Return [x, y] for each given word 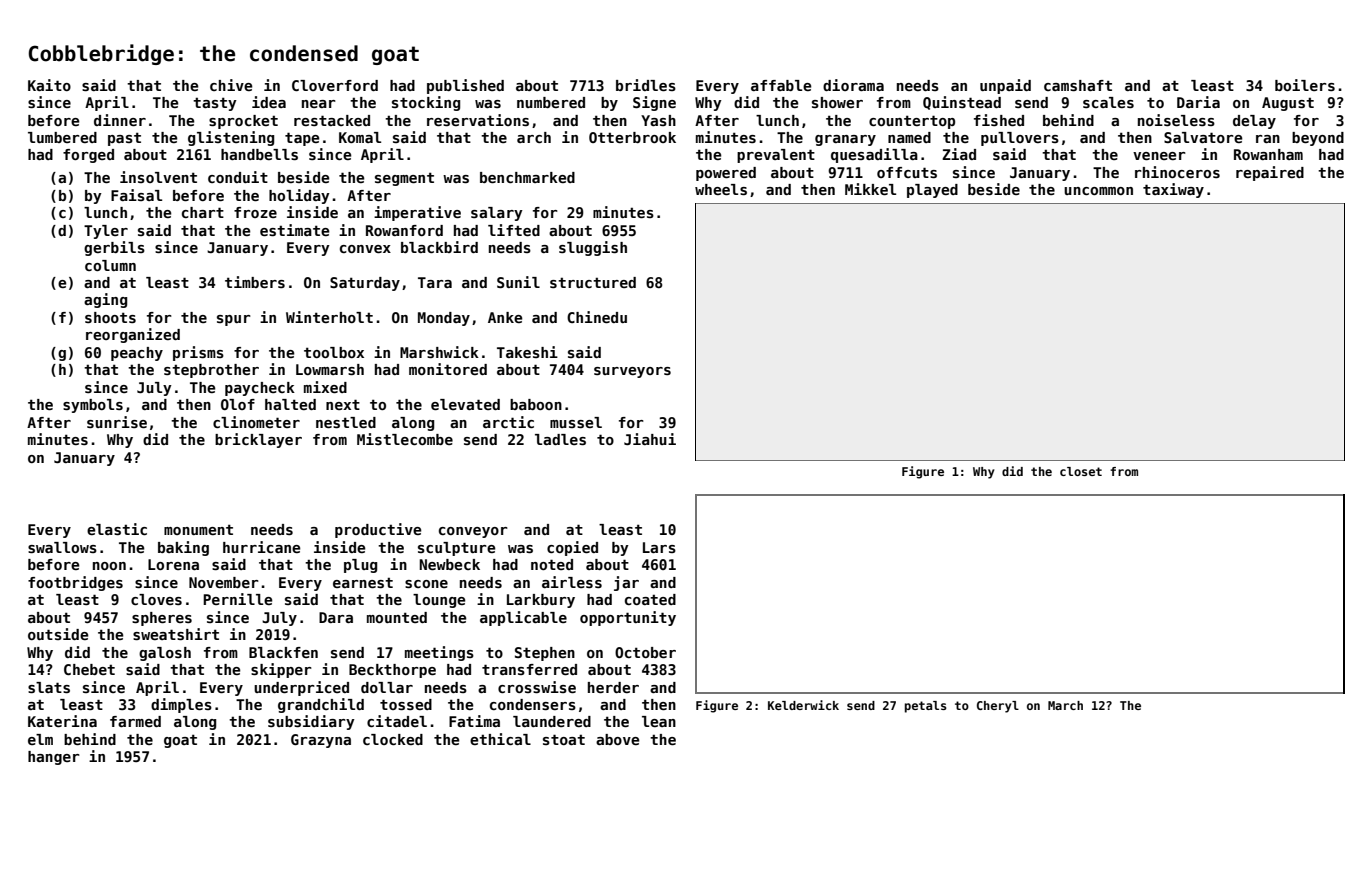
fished [999, 120]
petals [926, 707]
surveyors [632, 372]
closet [1081, 471]
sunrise [117, 422]
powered [726, 174]
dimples [181, 705]
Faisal [136, 195]
